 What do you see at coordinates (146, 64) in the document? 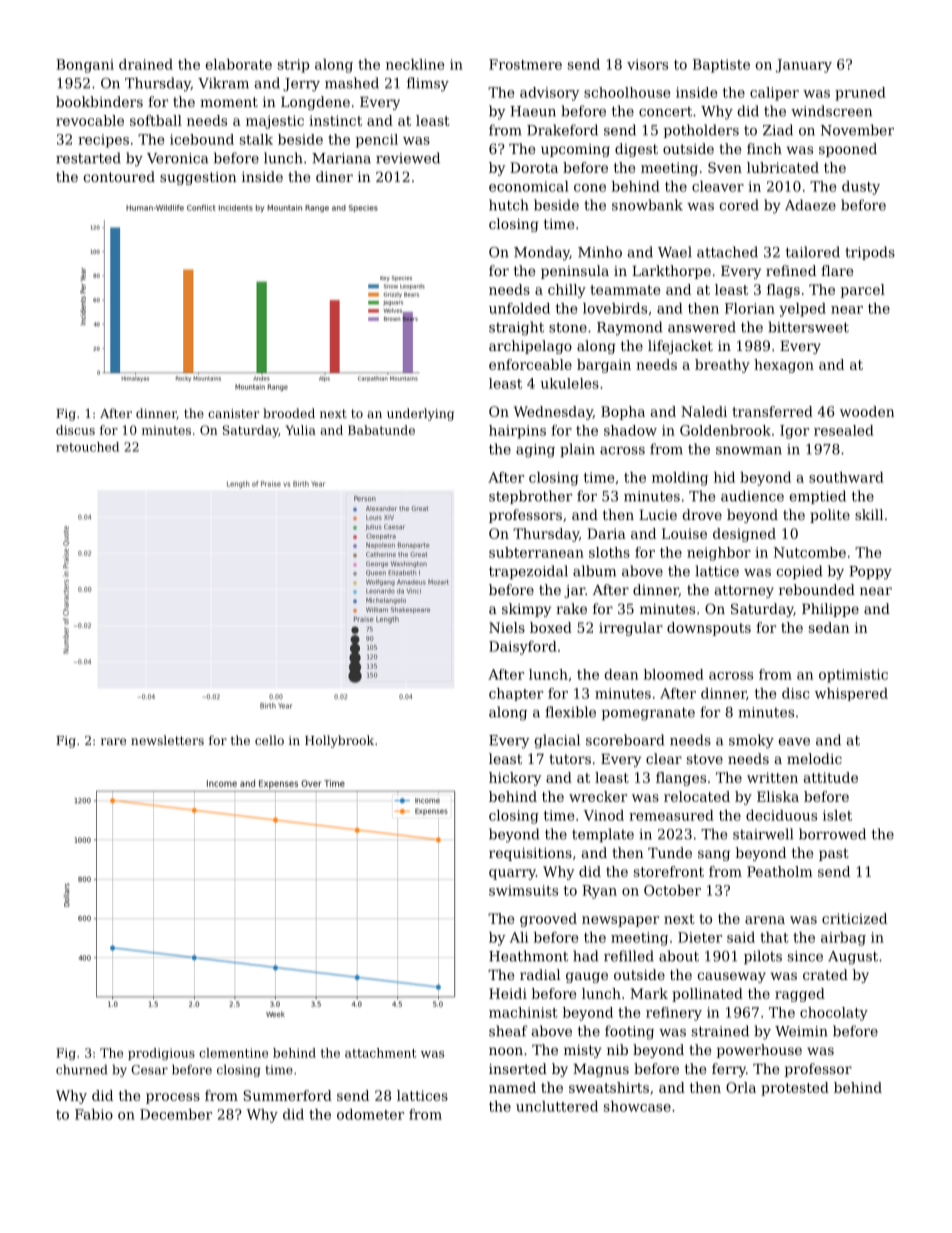
I see `drained` at bounding box center [146, 64].
